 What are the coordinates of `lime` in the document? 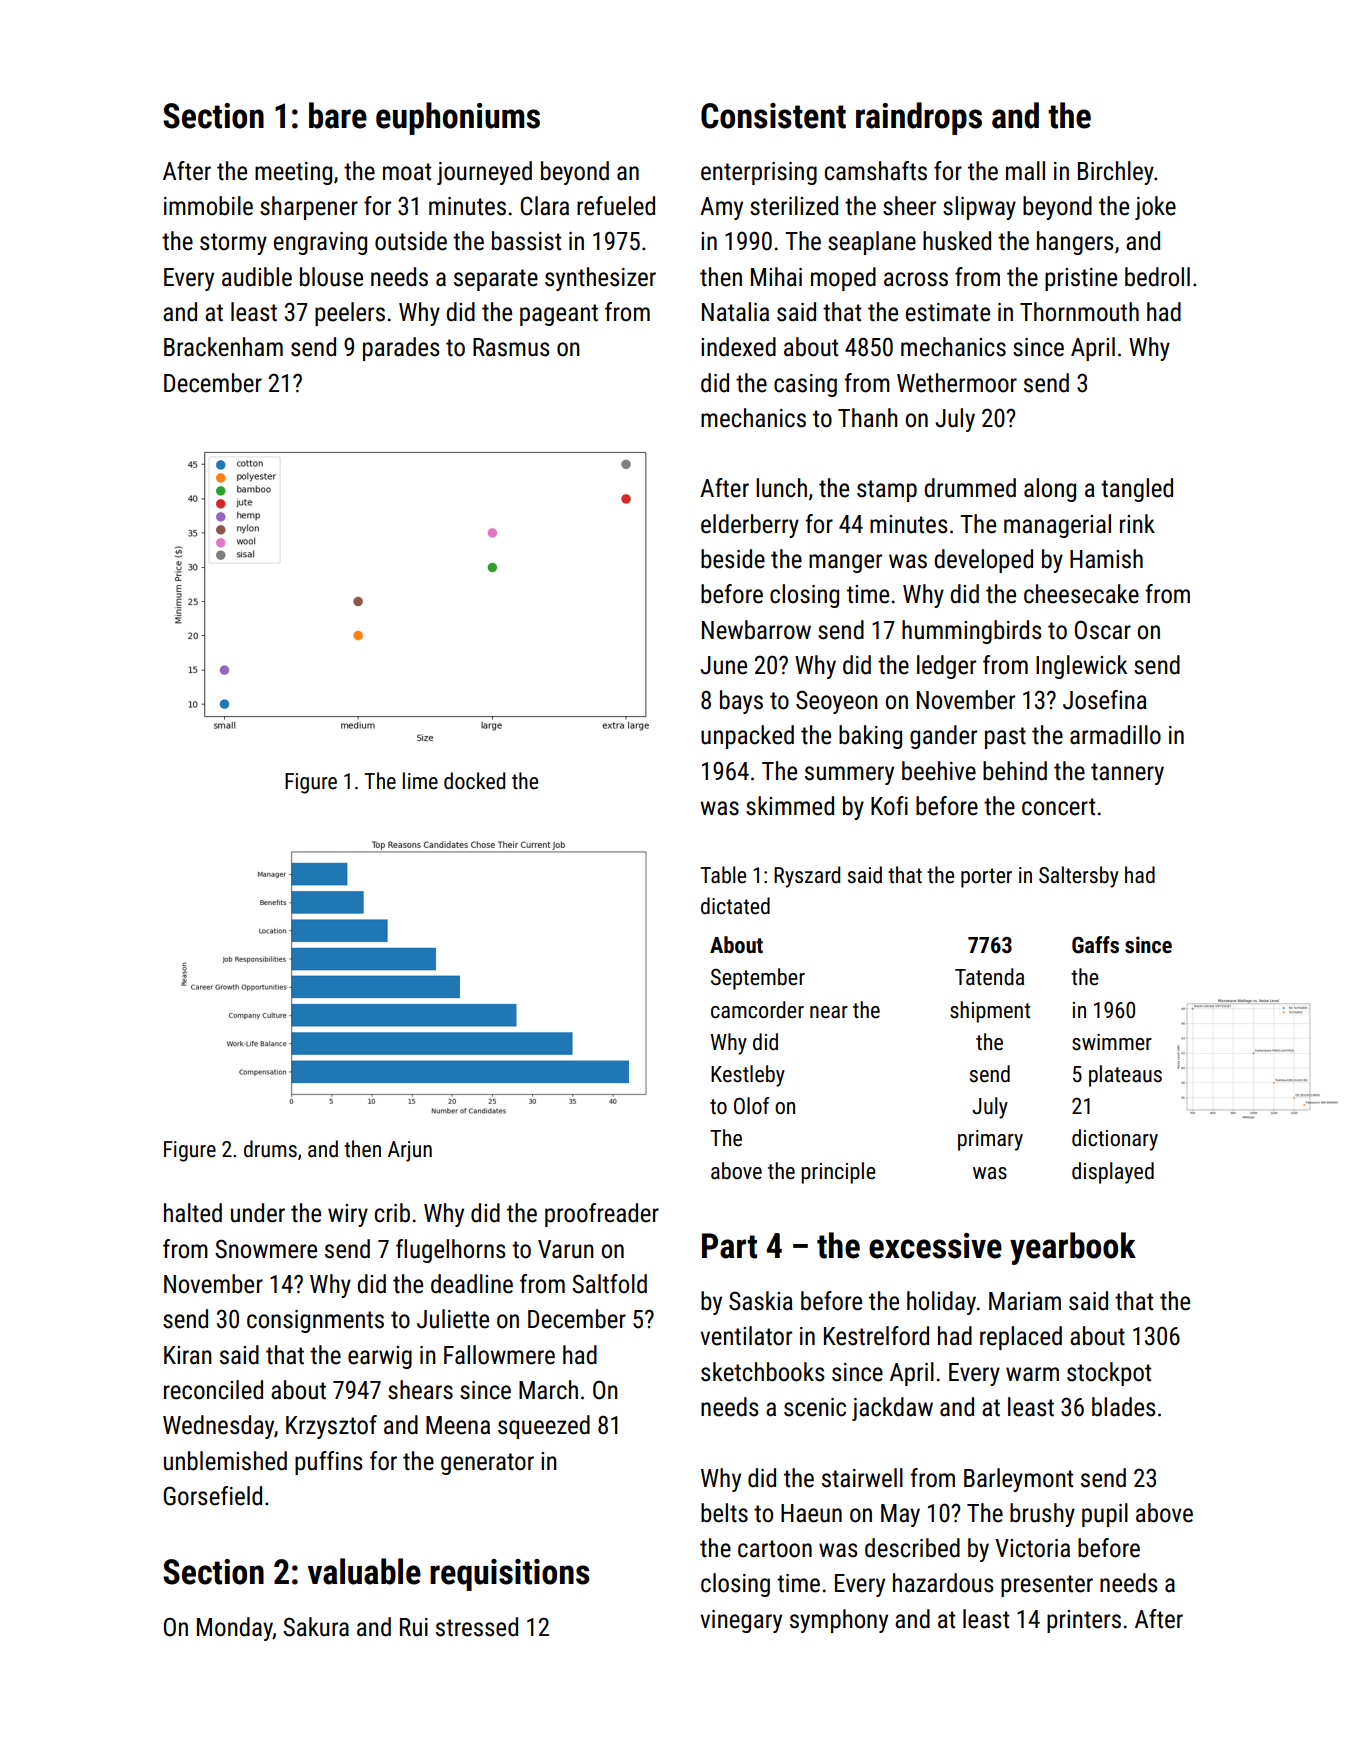 It's located at (420, 781).
